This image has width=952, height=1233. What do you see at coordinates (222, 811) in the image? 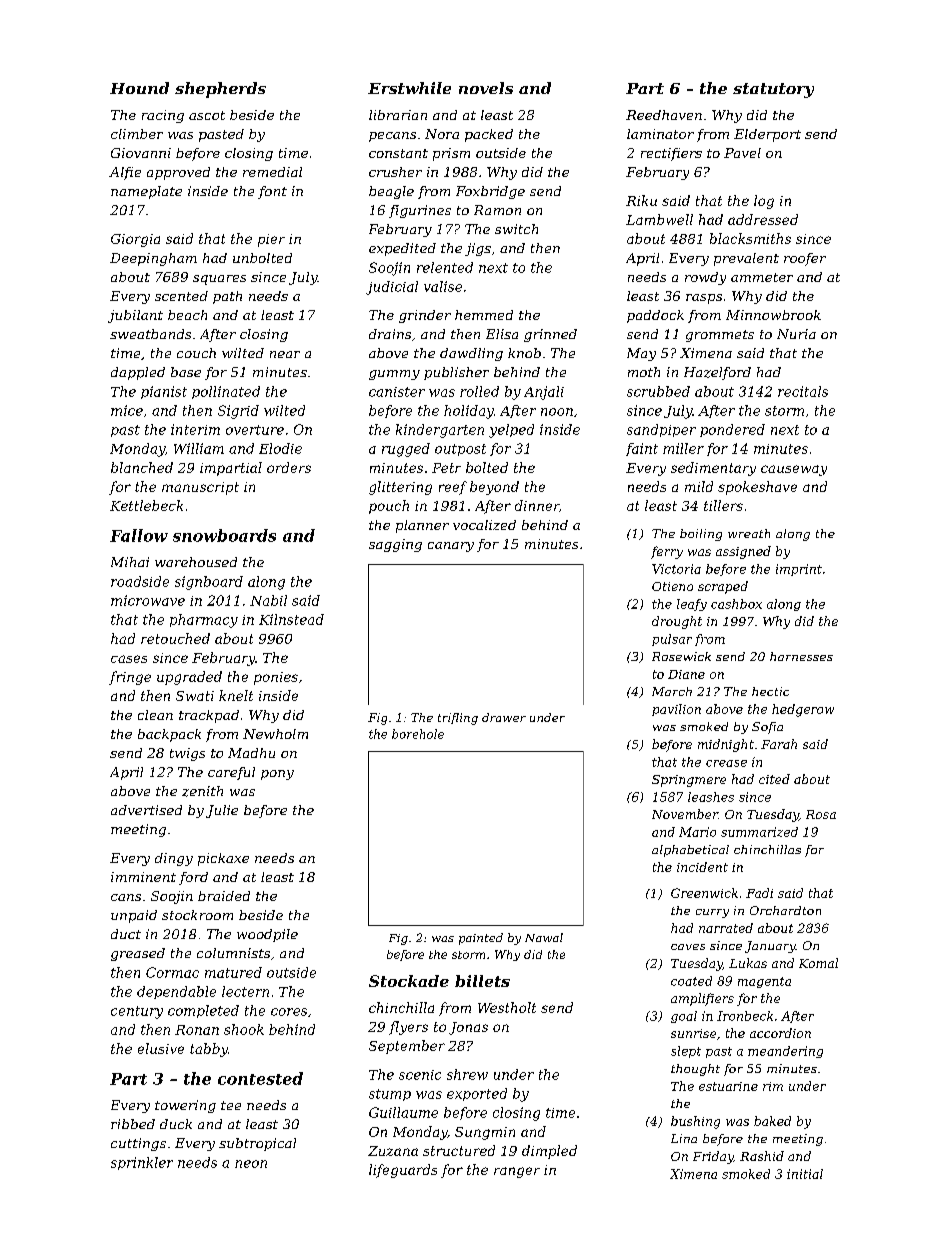
I see `Julie` at bounding box center [222, 811].
